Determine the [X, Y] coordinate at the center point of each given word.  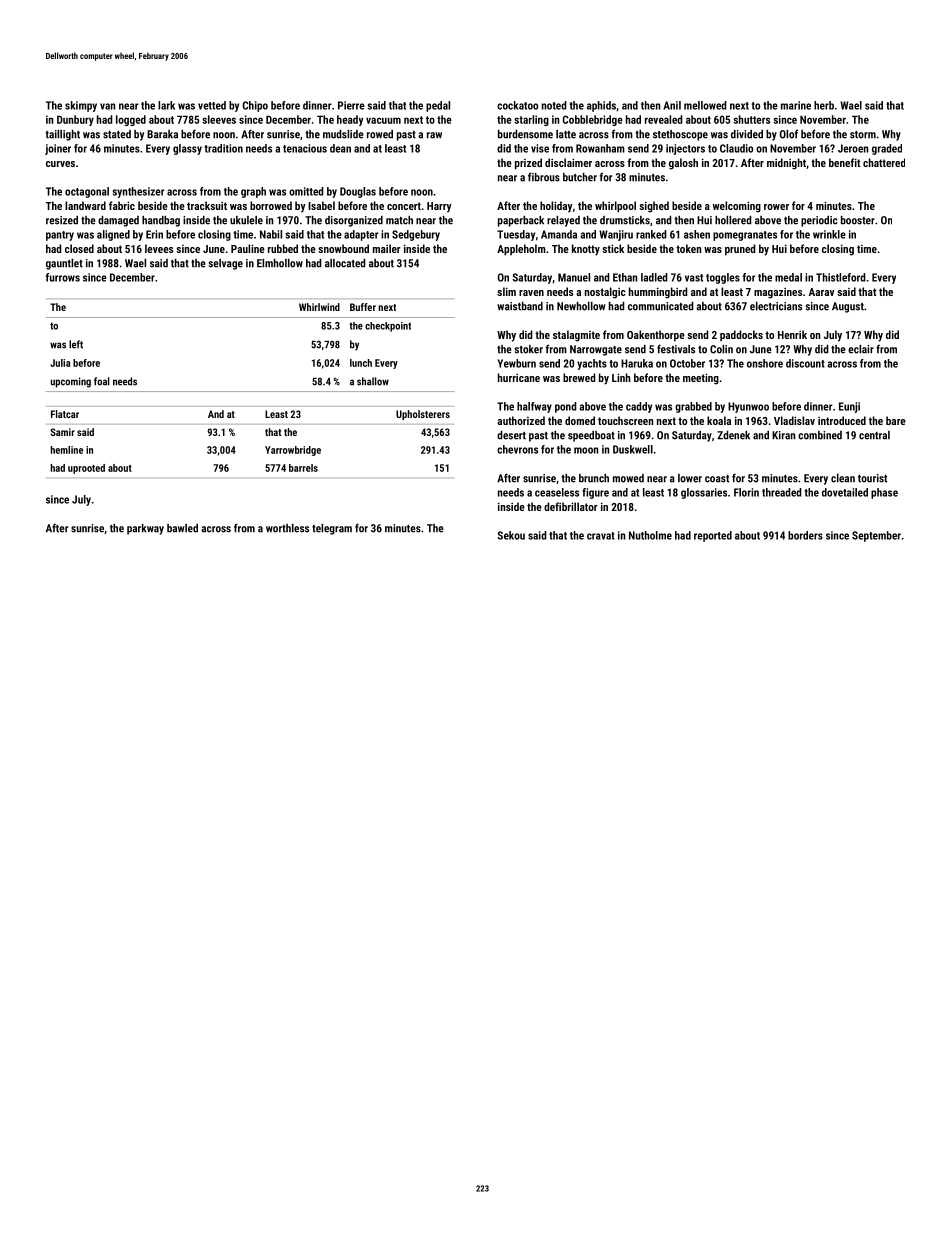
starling [531, 120]
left [76, 344]
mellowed [705, 105]
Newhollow [581, 306]
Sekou [511, 535]
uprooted [86, 469]
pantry [60, 236]
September [876, 536]
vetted [212, 105]
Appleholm [521, 250]
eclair [861, 349]
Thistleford [841, 277]
